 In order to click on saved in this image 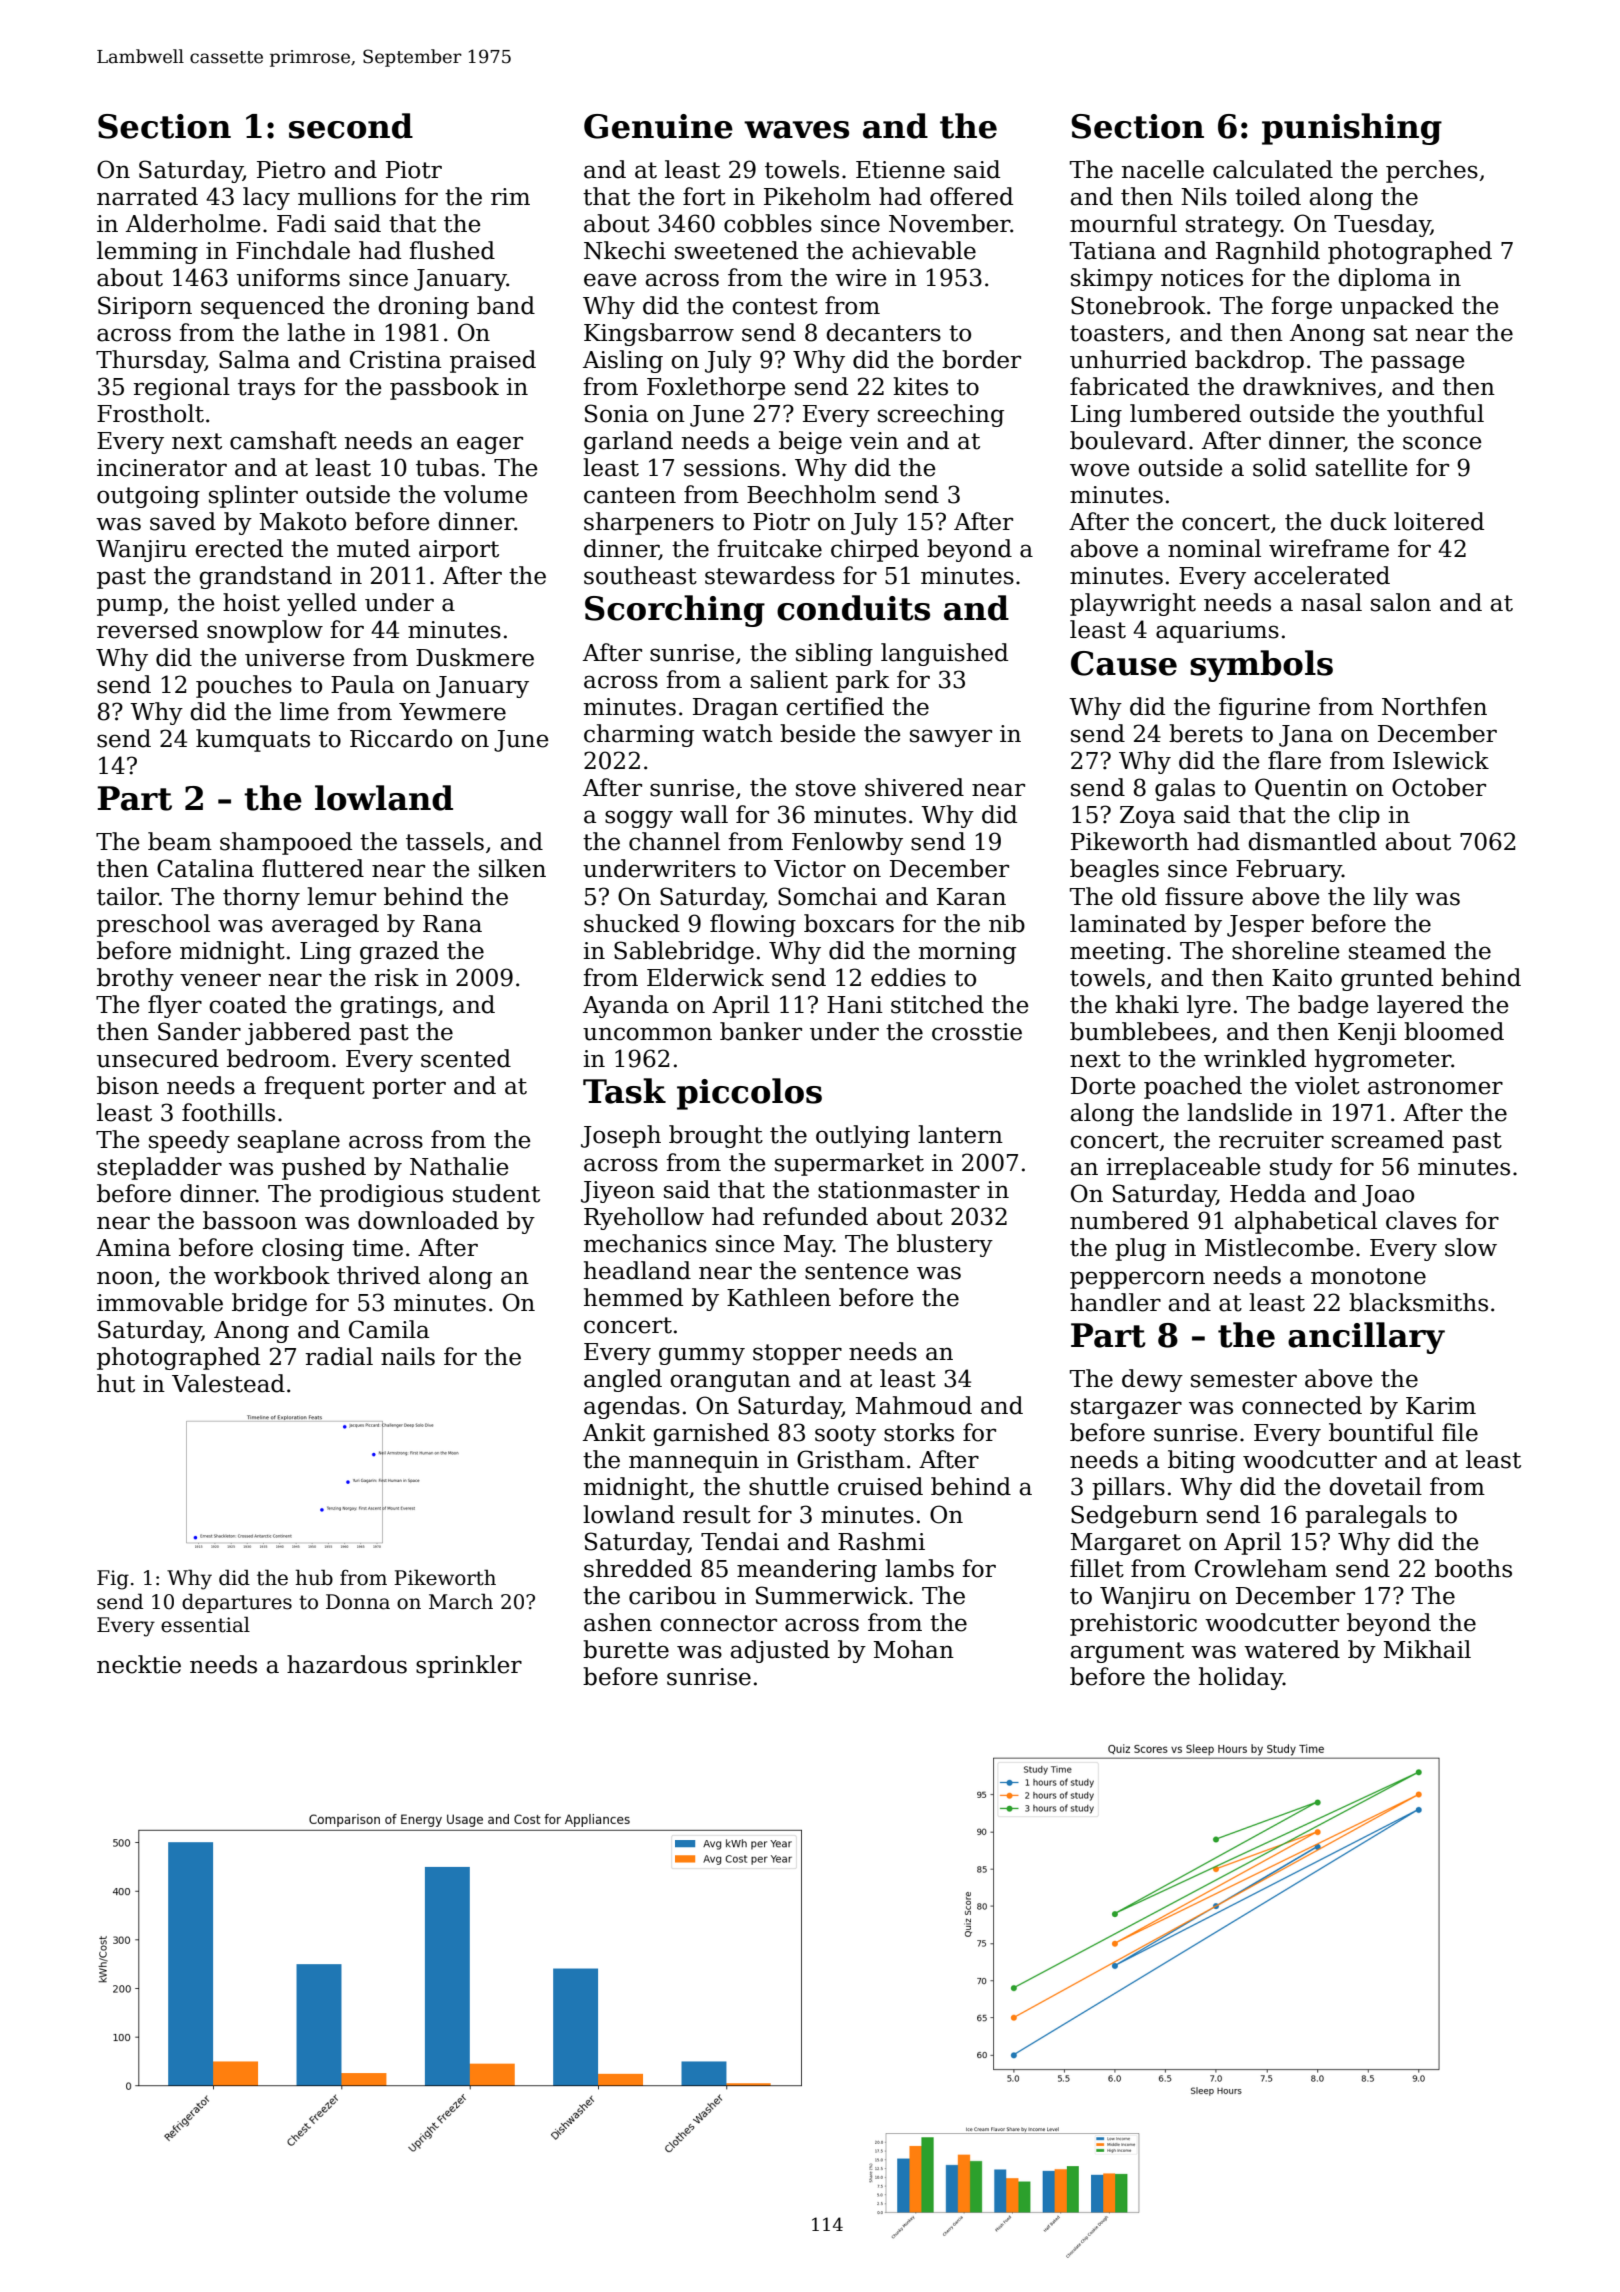, I will do `click(183, 521)`.
